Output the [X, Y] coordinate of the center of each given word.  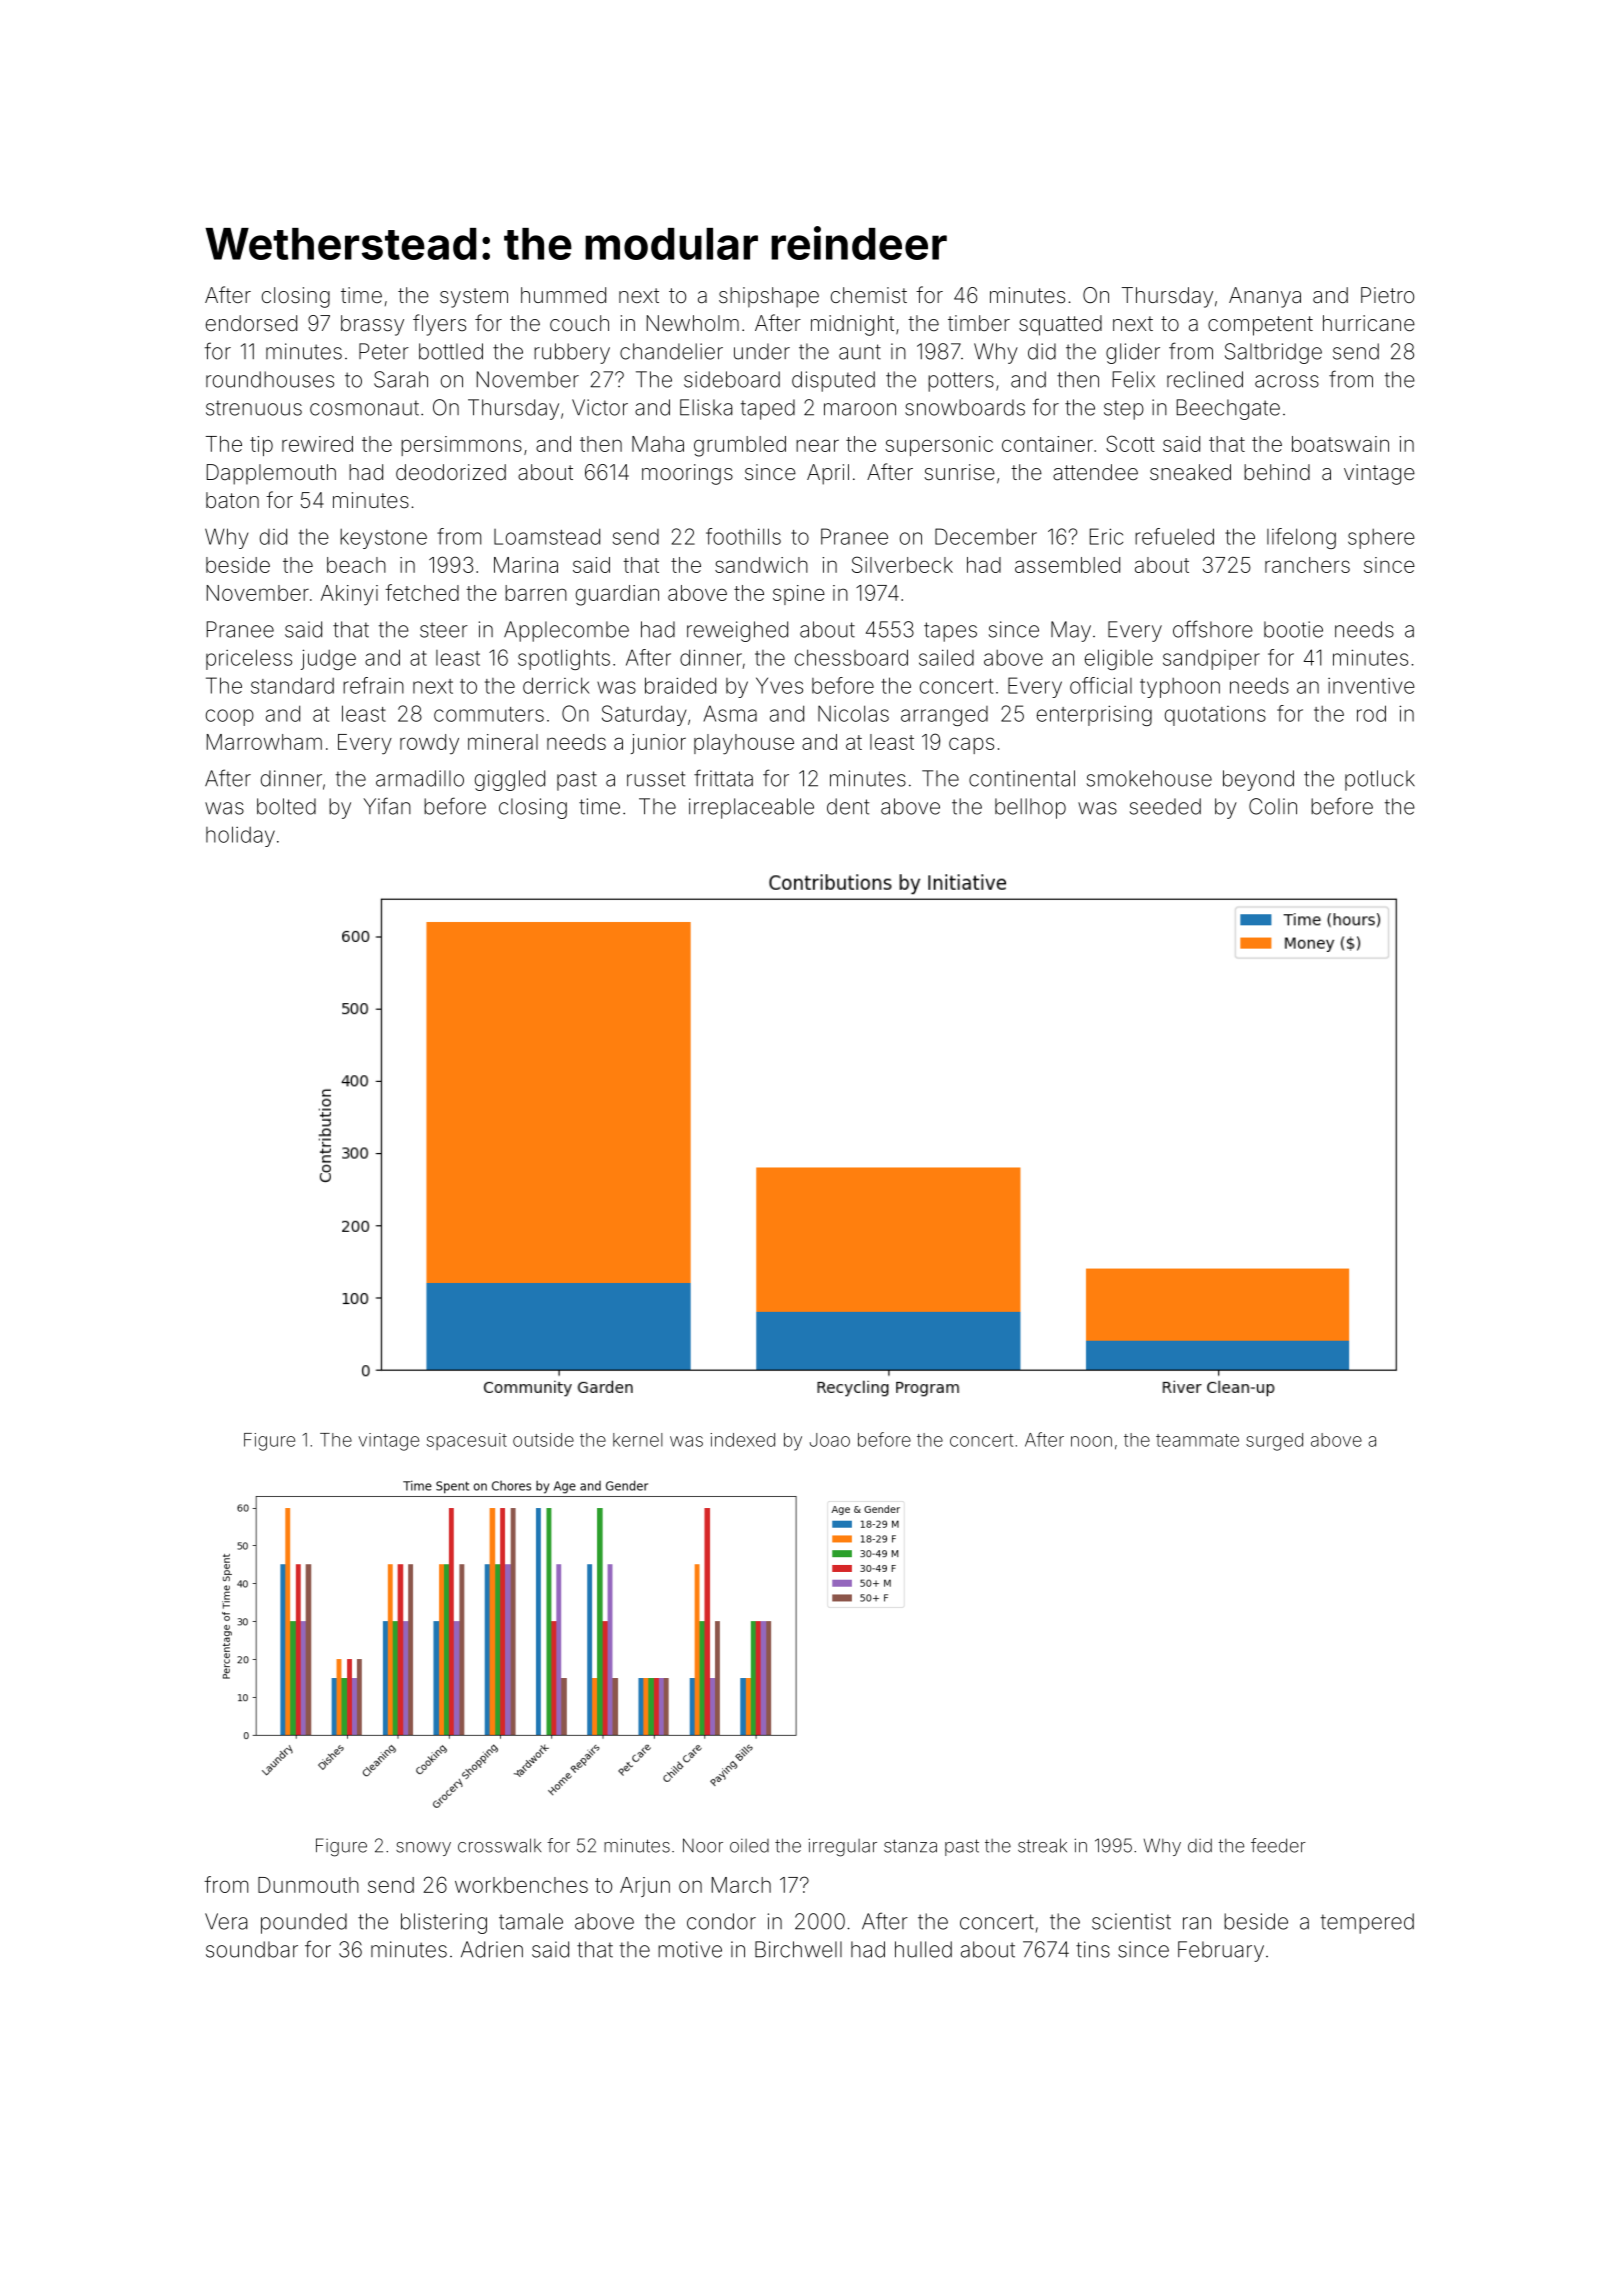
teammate [1197, 1440]
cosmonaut [364, 408]
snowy [423, 1849]
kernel [638, 1440]
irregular [843, 1847]
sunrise [960, 472]
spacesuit [467, 1441]
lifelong [1301, 538]
